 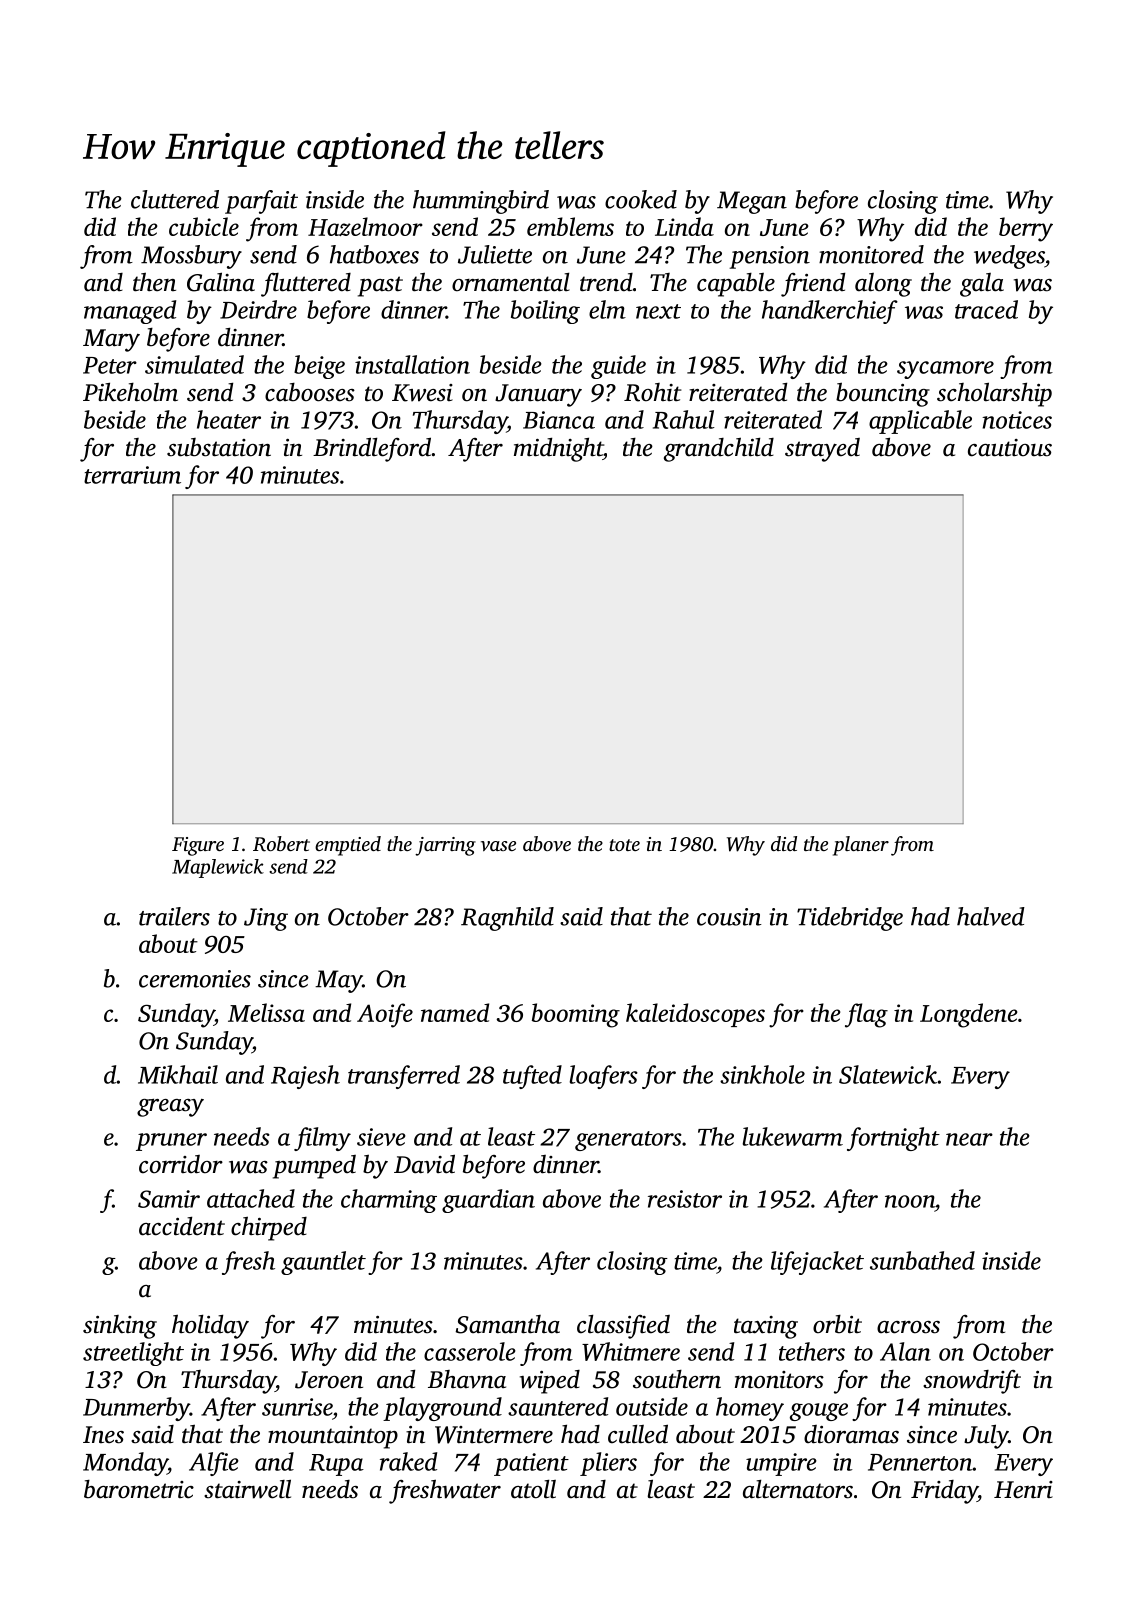 What do you see at coordinates (120, 1327) in the screenshot?
I see `sinking` at bounding box center [120, 1327].
